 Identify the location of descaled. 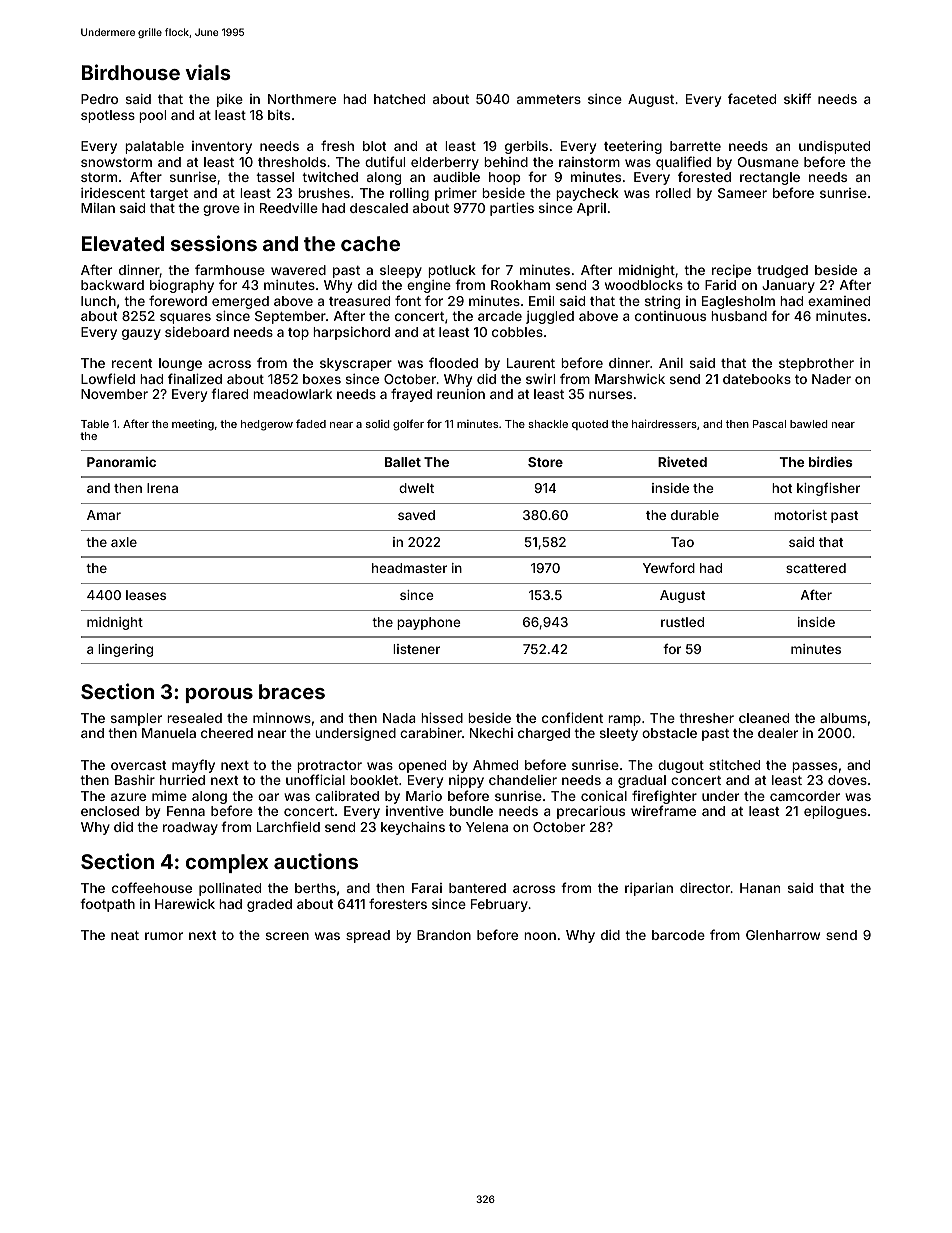
(379, 208).
